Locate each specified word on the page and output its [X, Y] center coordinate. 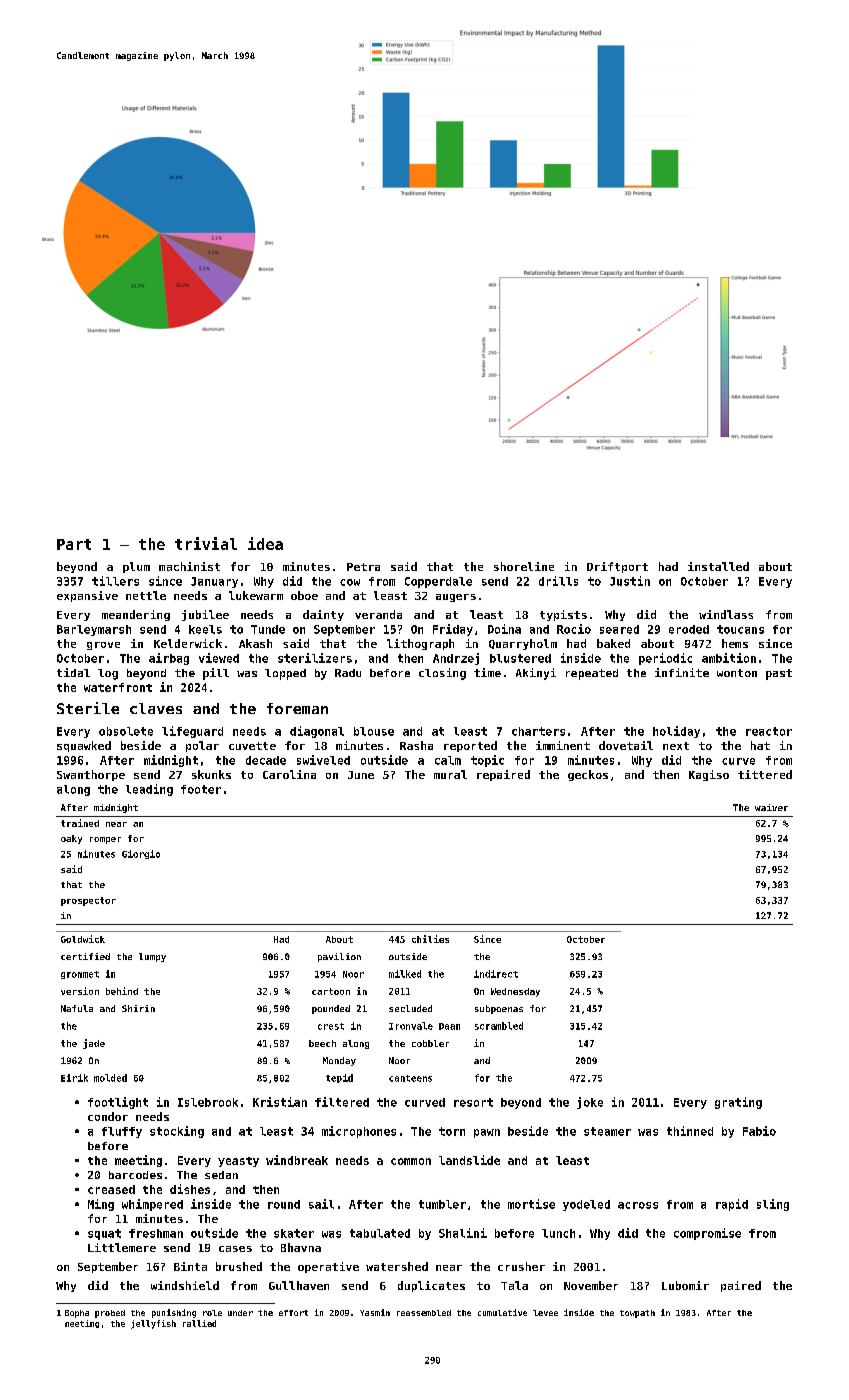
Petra [363, 567]
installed [718, 566]
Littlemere [122, 1247]
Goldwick [83, 939]
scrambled [499, 1026]
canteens [410, 1078]
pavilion [339, 957]
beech [322, 1043]
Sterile [88, 708]
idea [265, 543]
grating [738, 1103]
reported [470, 746]
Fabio [759, 1131]
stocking [177, 1132]
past [779, 674]
